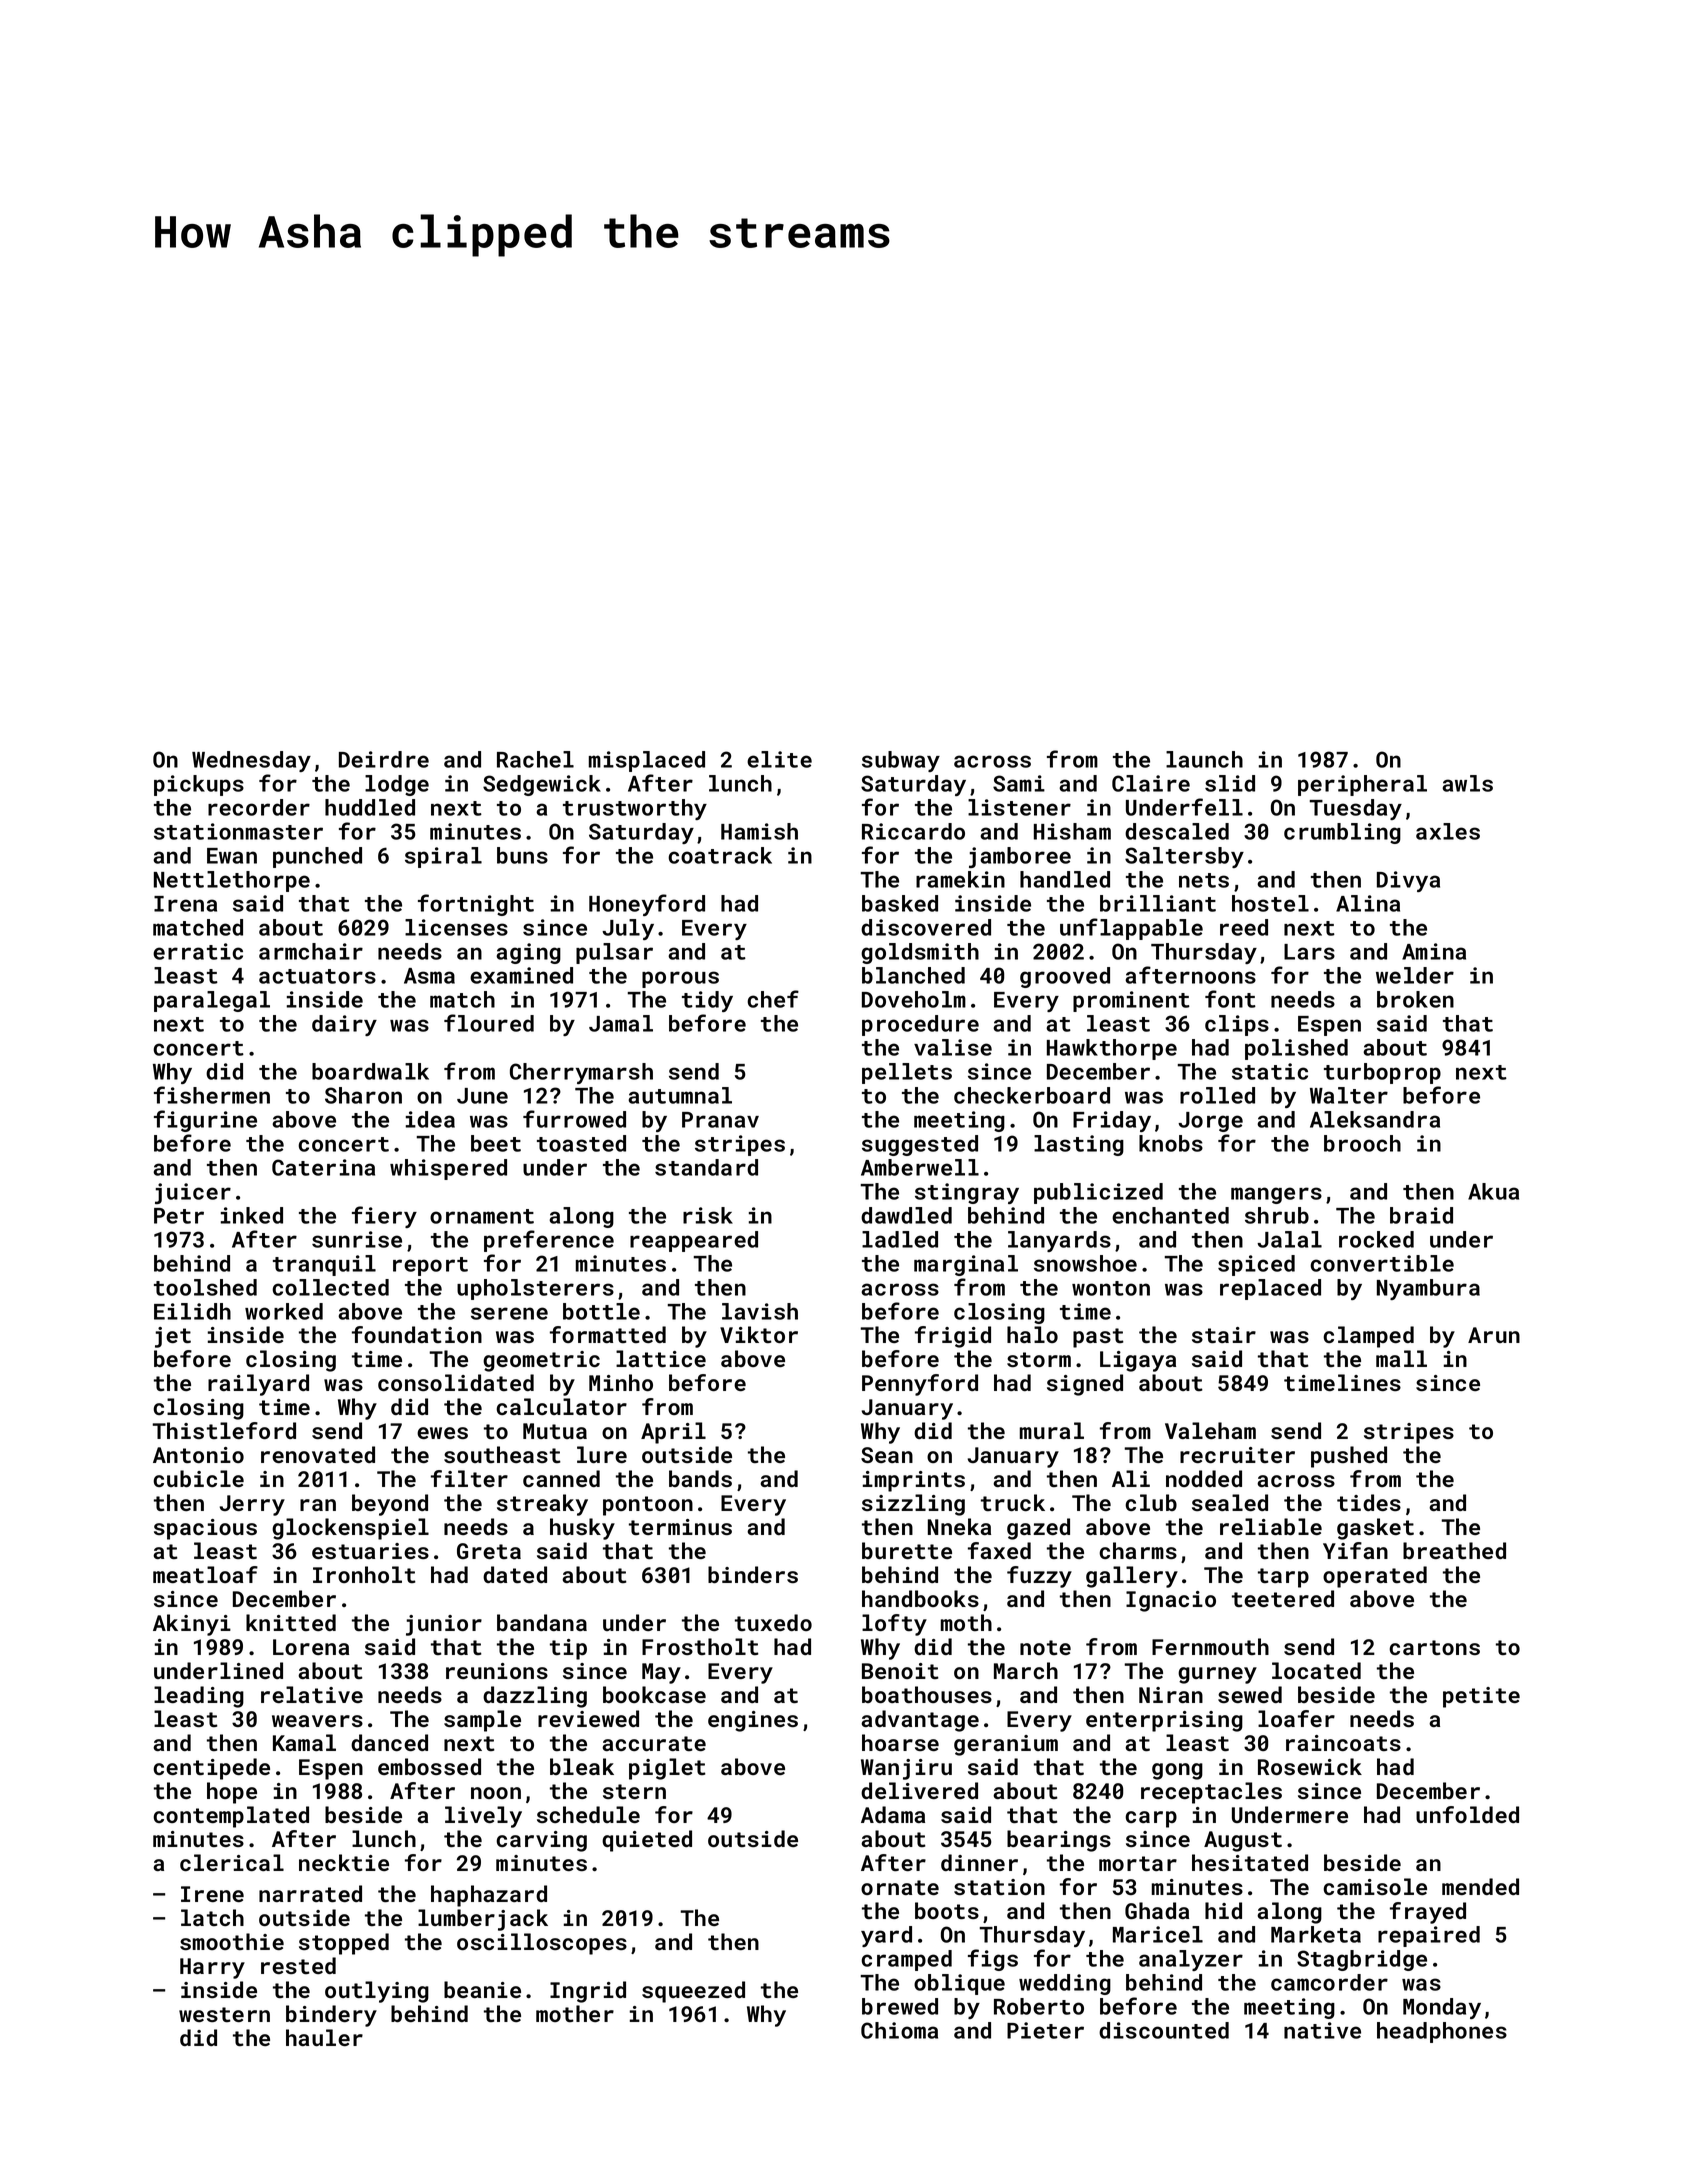  What do you see at coordinates (384, 759) in the image?
I see `Deirdre` at bounding box center [384, 759].
